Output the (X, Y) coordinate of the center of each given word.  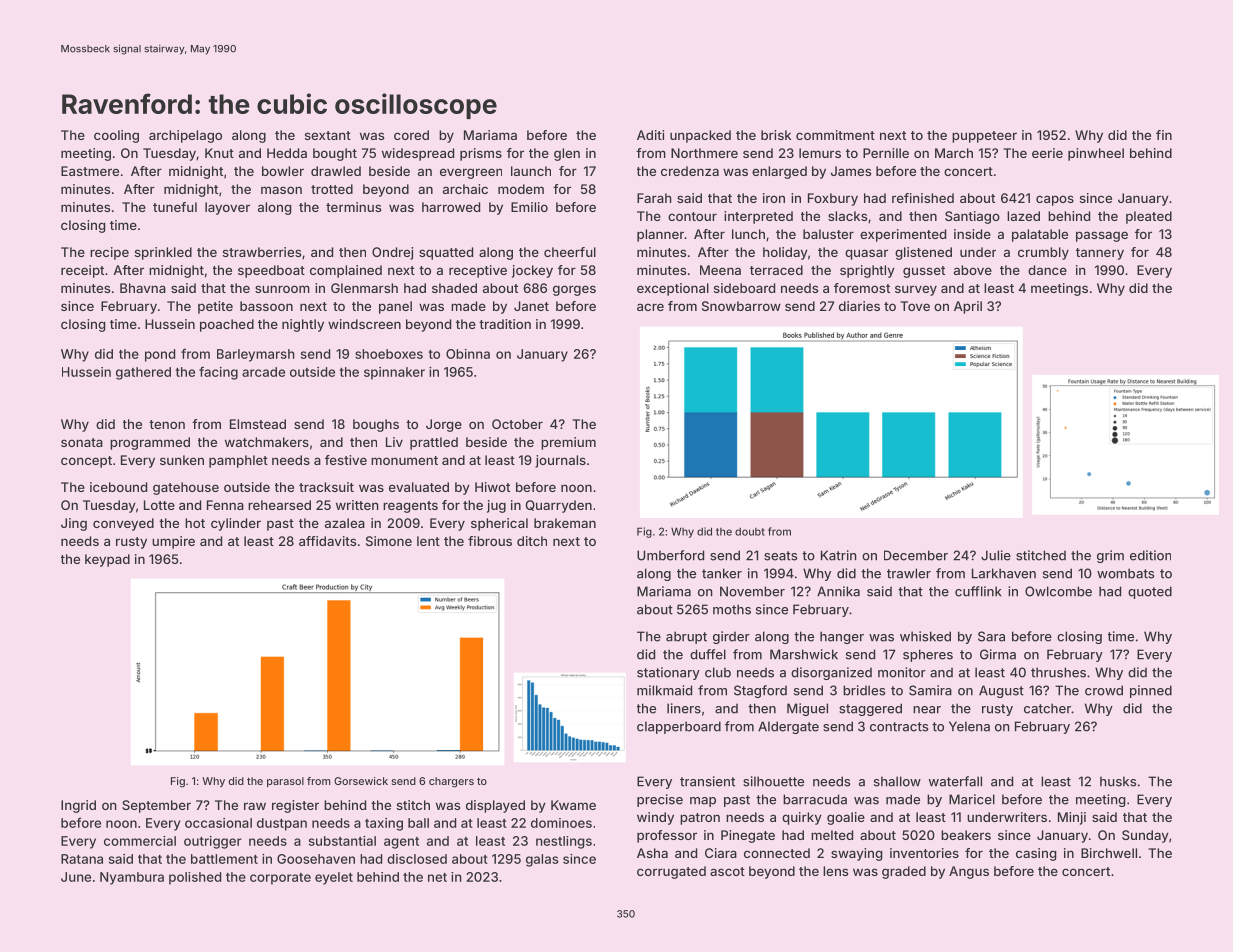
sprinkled (163, 253)
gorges (574, 290)
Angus (969, 872)
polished (195, 878)
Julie (996, 555)
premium (568, 443)
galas (542, 860)
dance (1047, 270)
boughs (376, 425)
